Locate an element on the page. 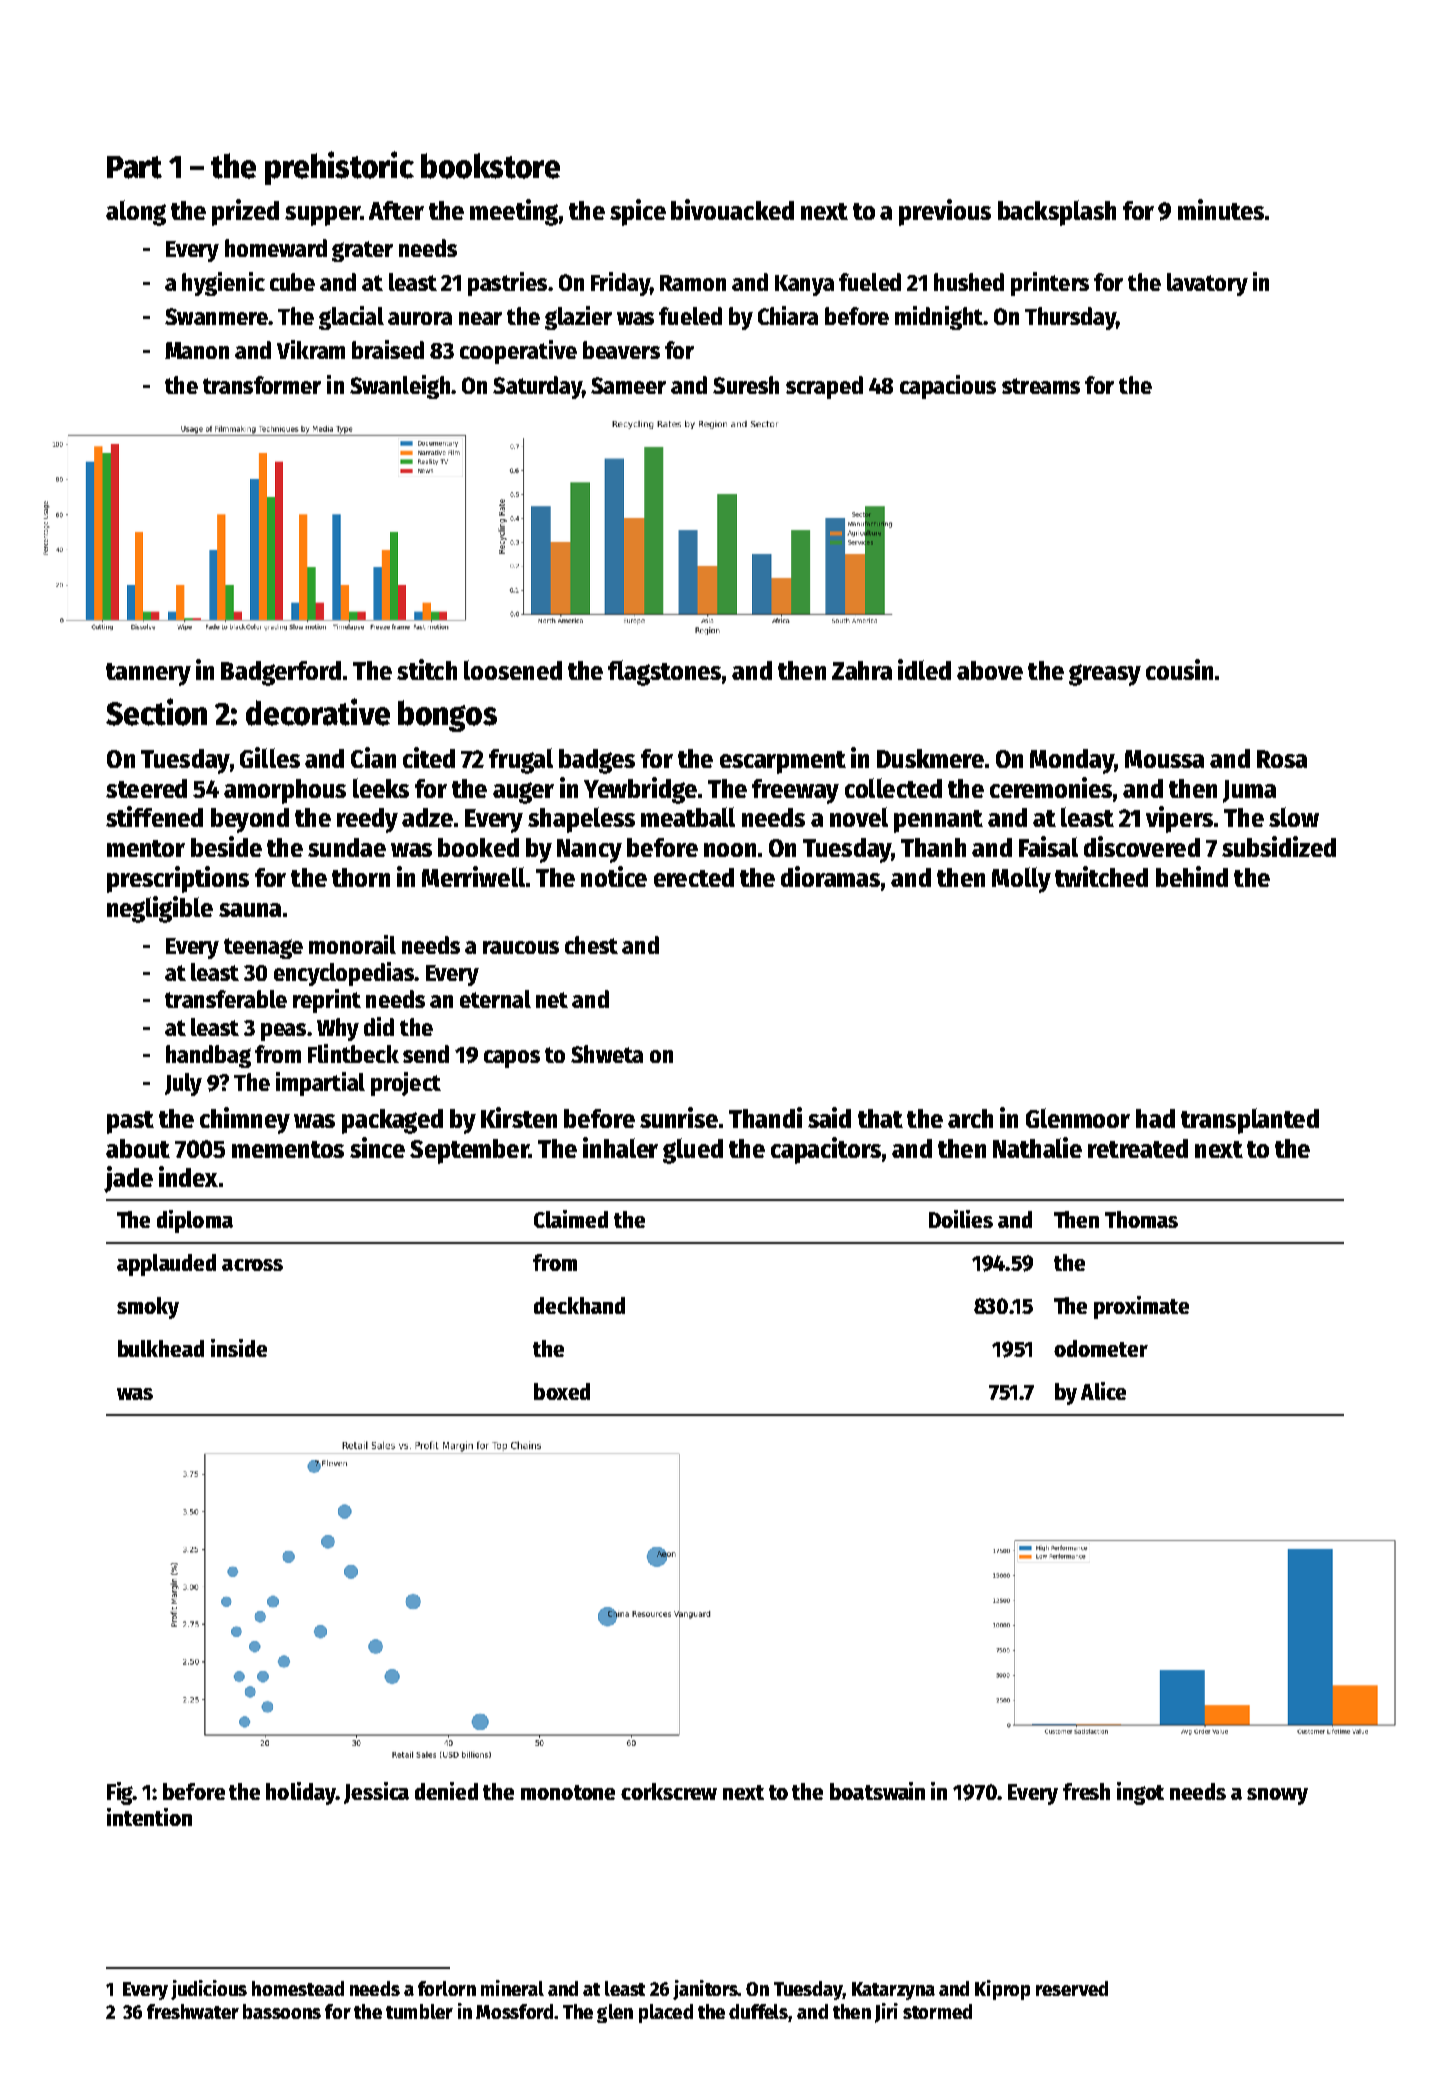 The image size is (1450, 2100). Shweta is located at coordinates (607, 1054).
